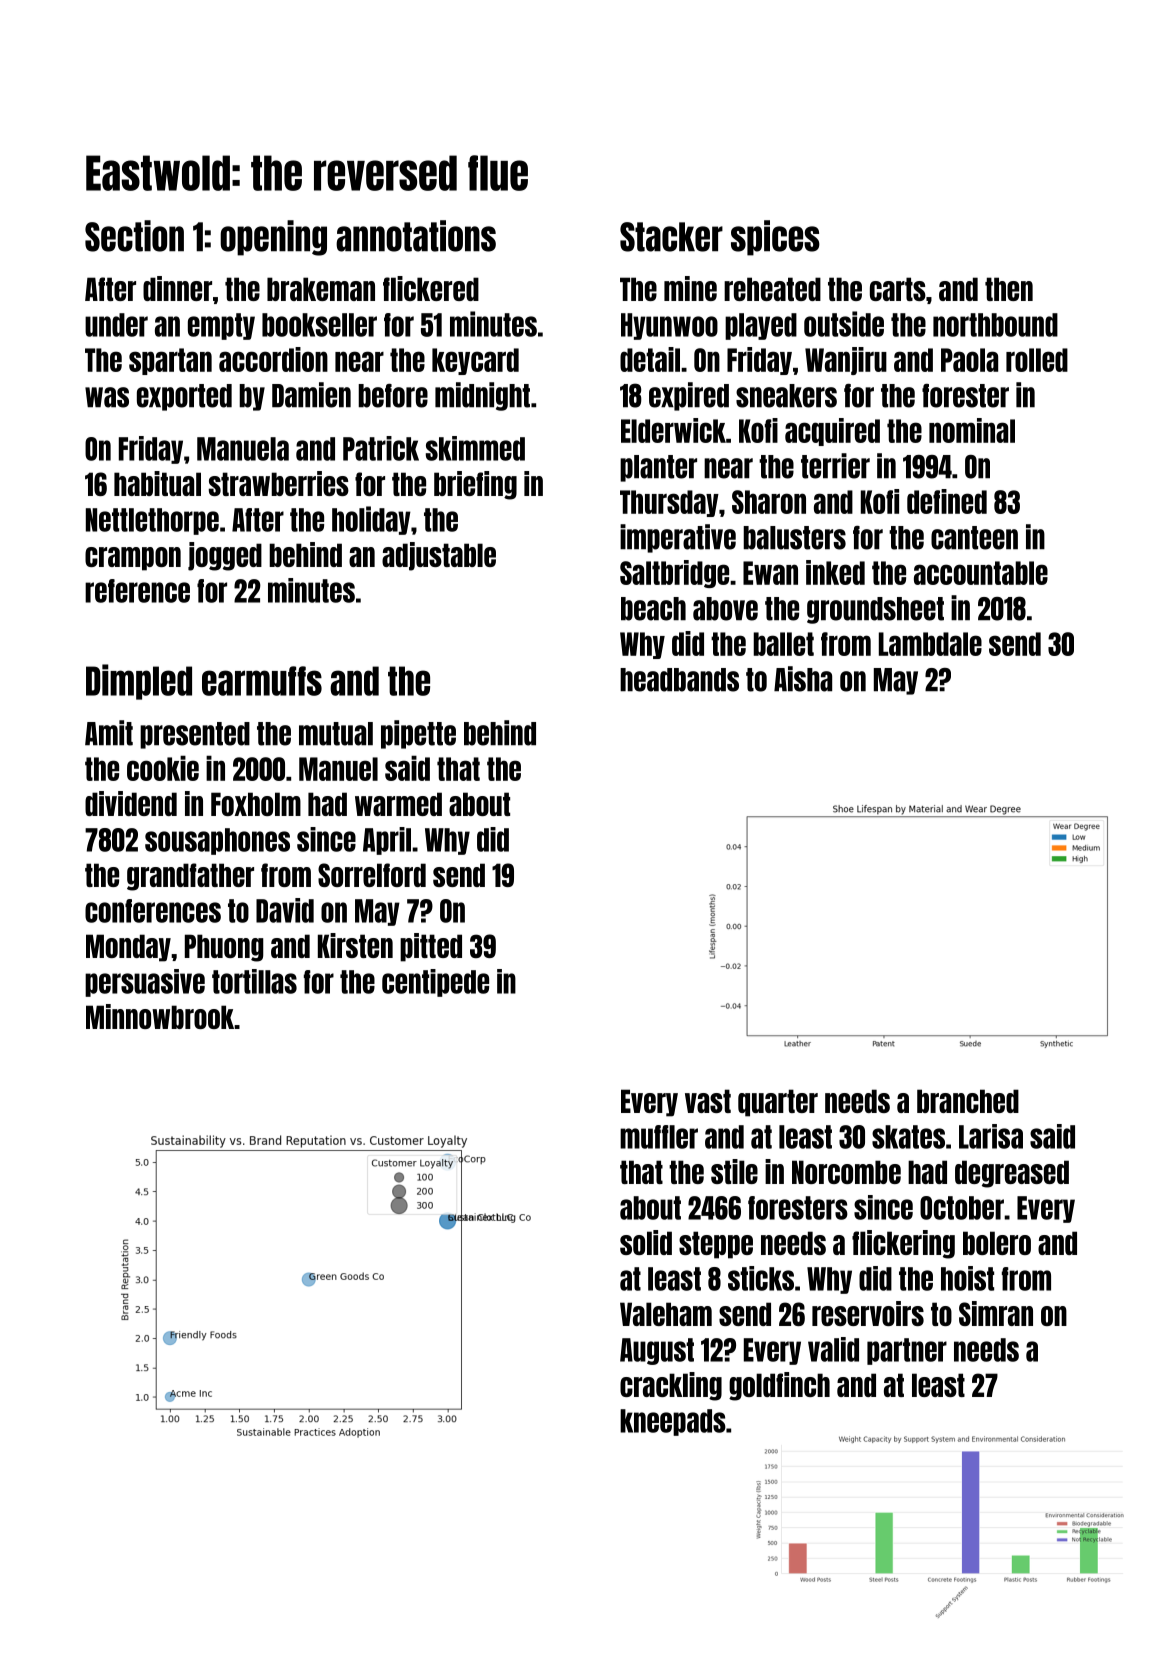 This page has height=1654, width=1165. What do you see at coordinates (163, 768) in the page?
I see `cookie` at bounding box center [163, 768].
